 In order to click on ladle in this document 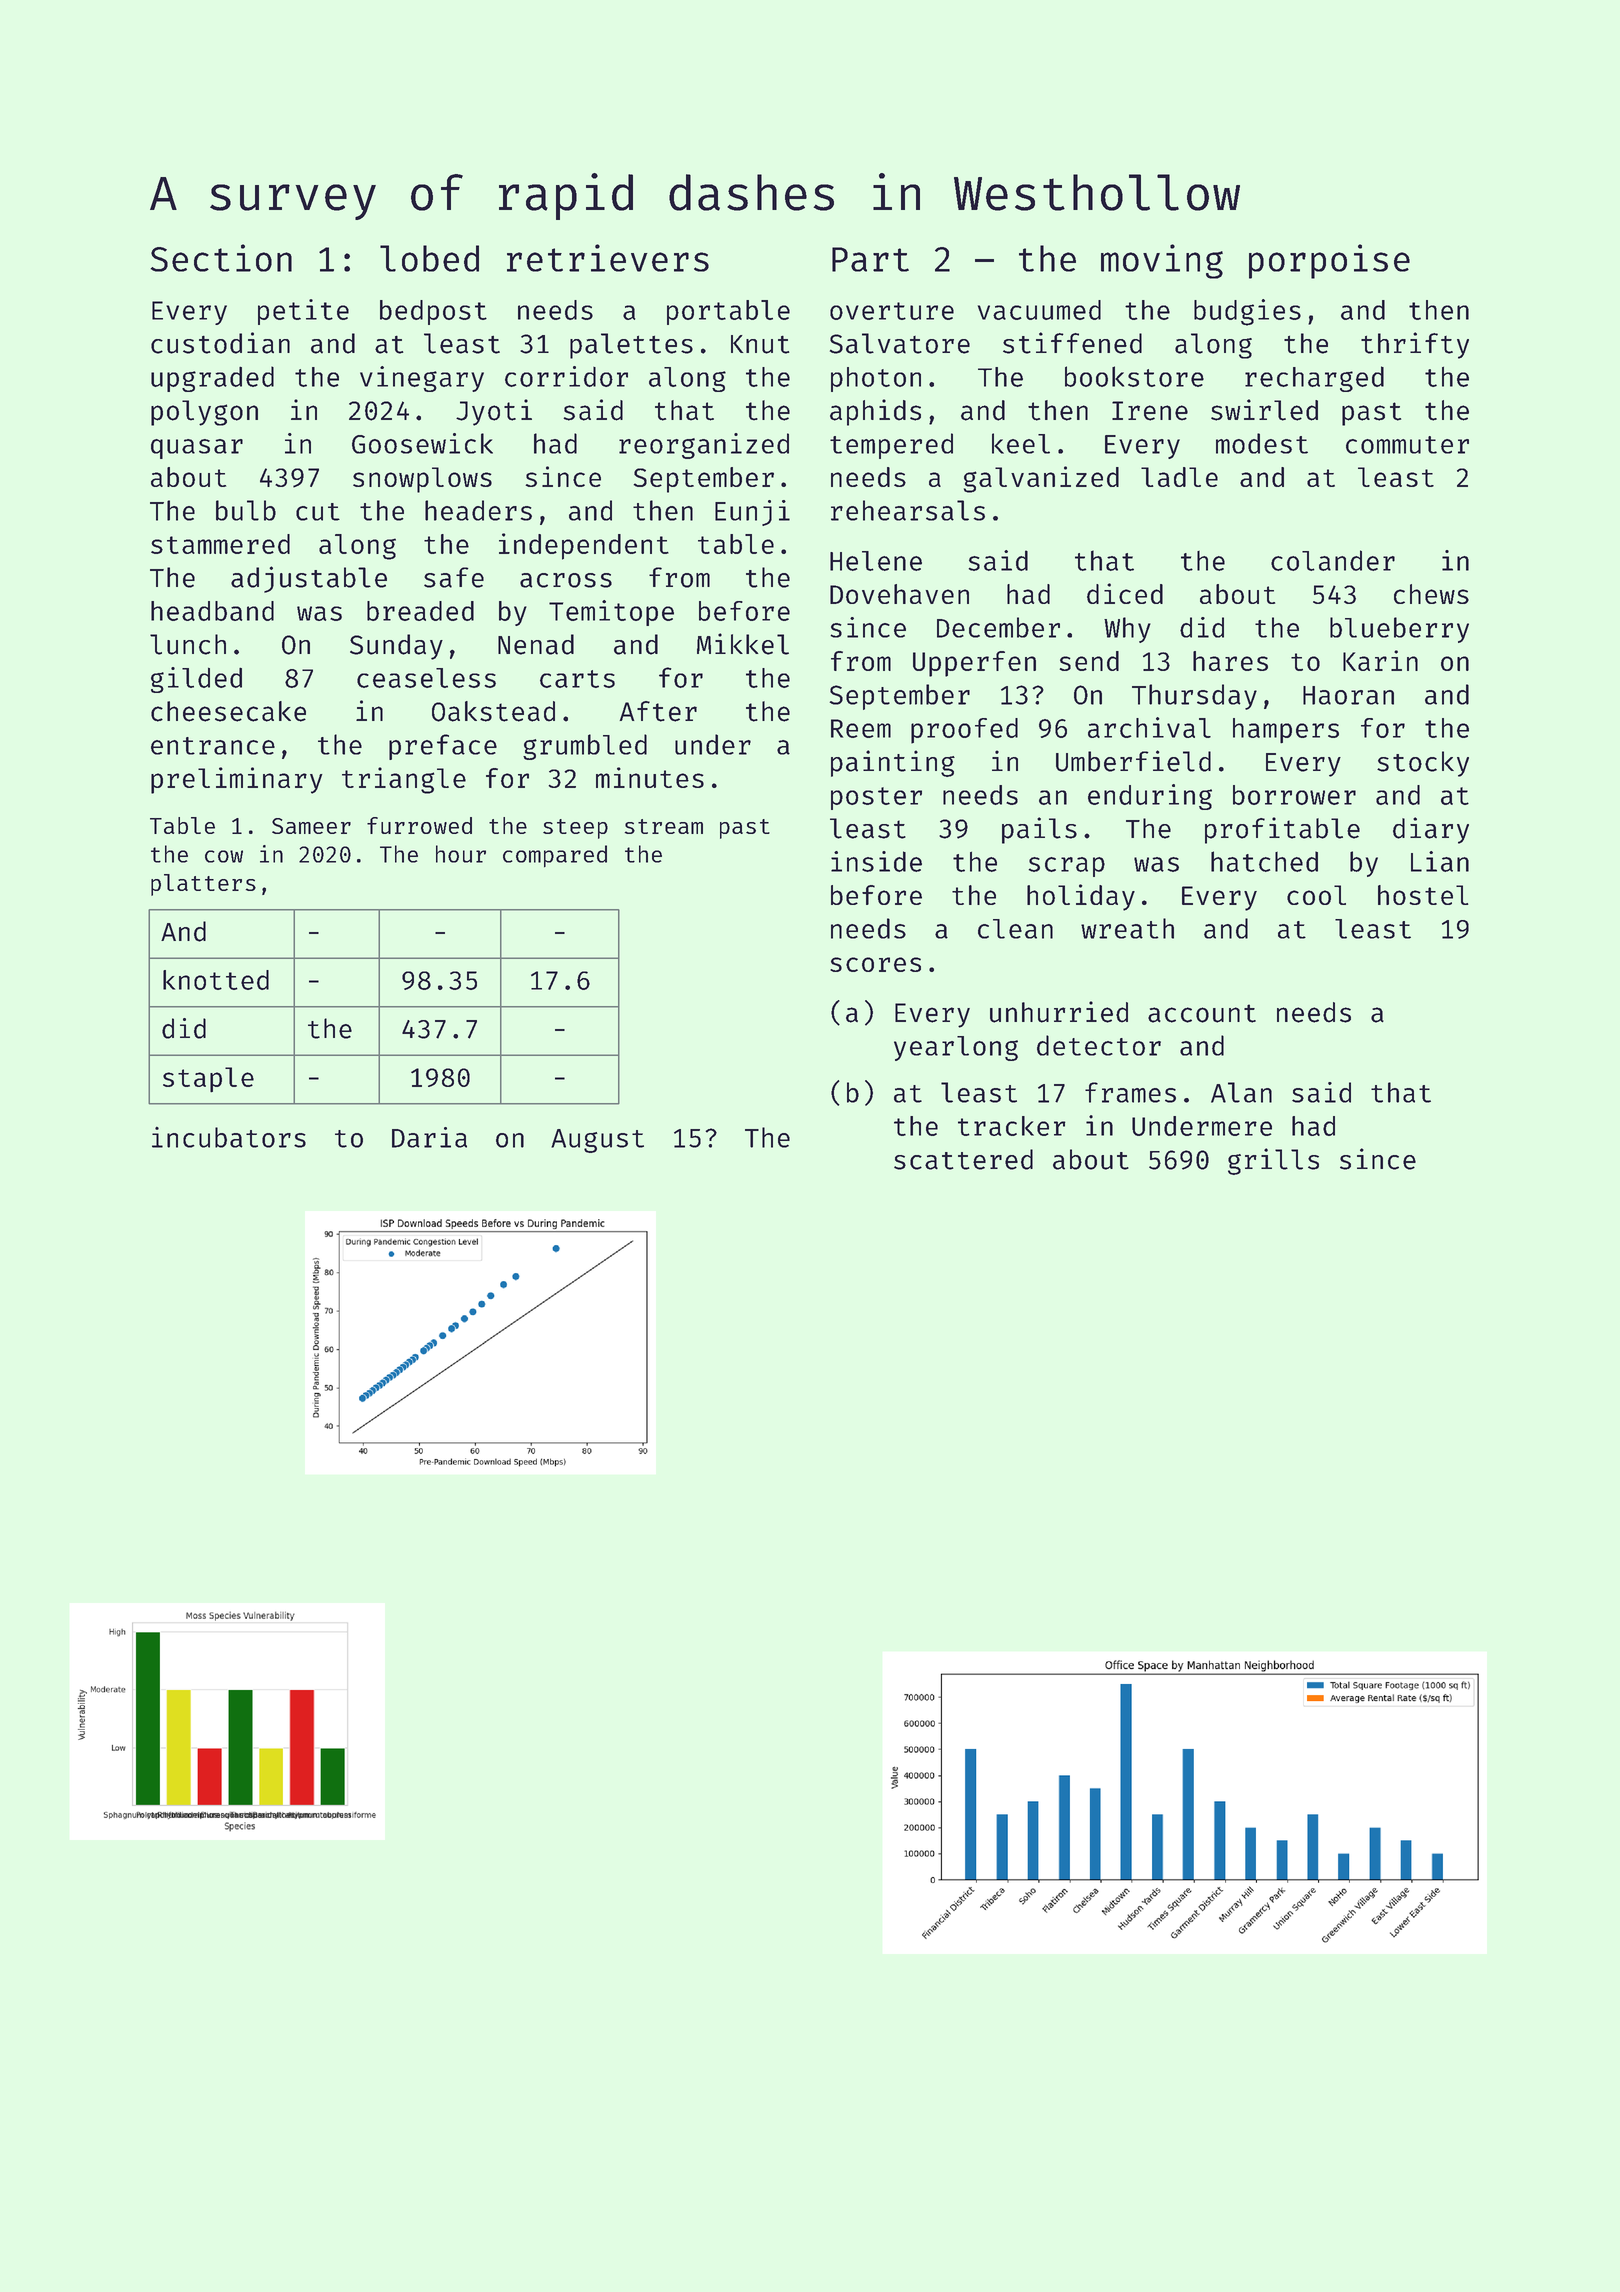, I will do `click(1179, 477)`.
